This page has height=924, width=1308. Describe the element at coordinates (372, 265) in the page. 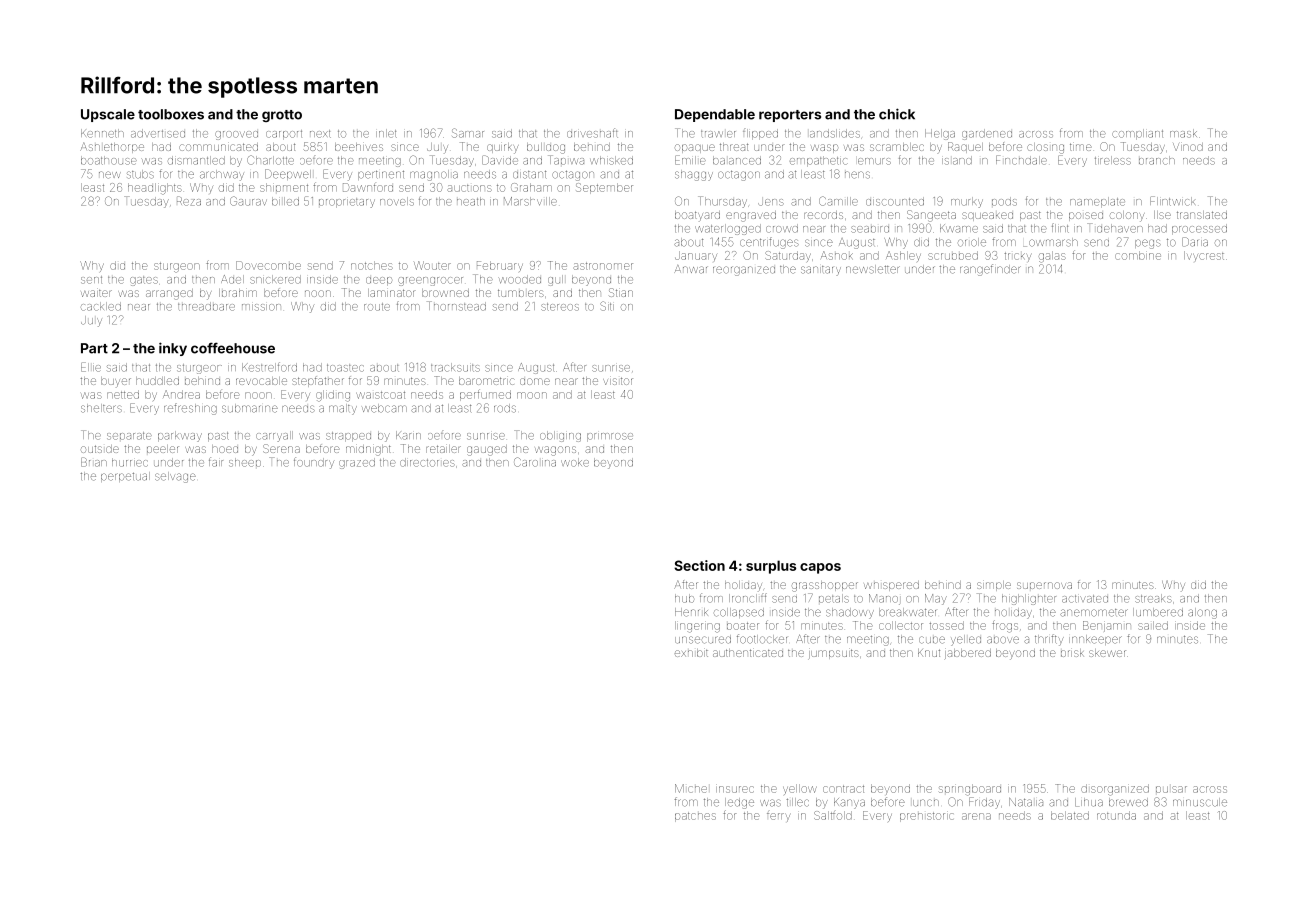

I see `notches` at that location.
